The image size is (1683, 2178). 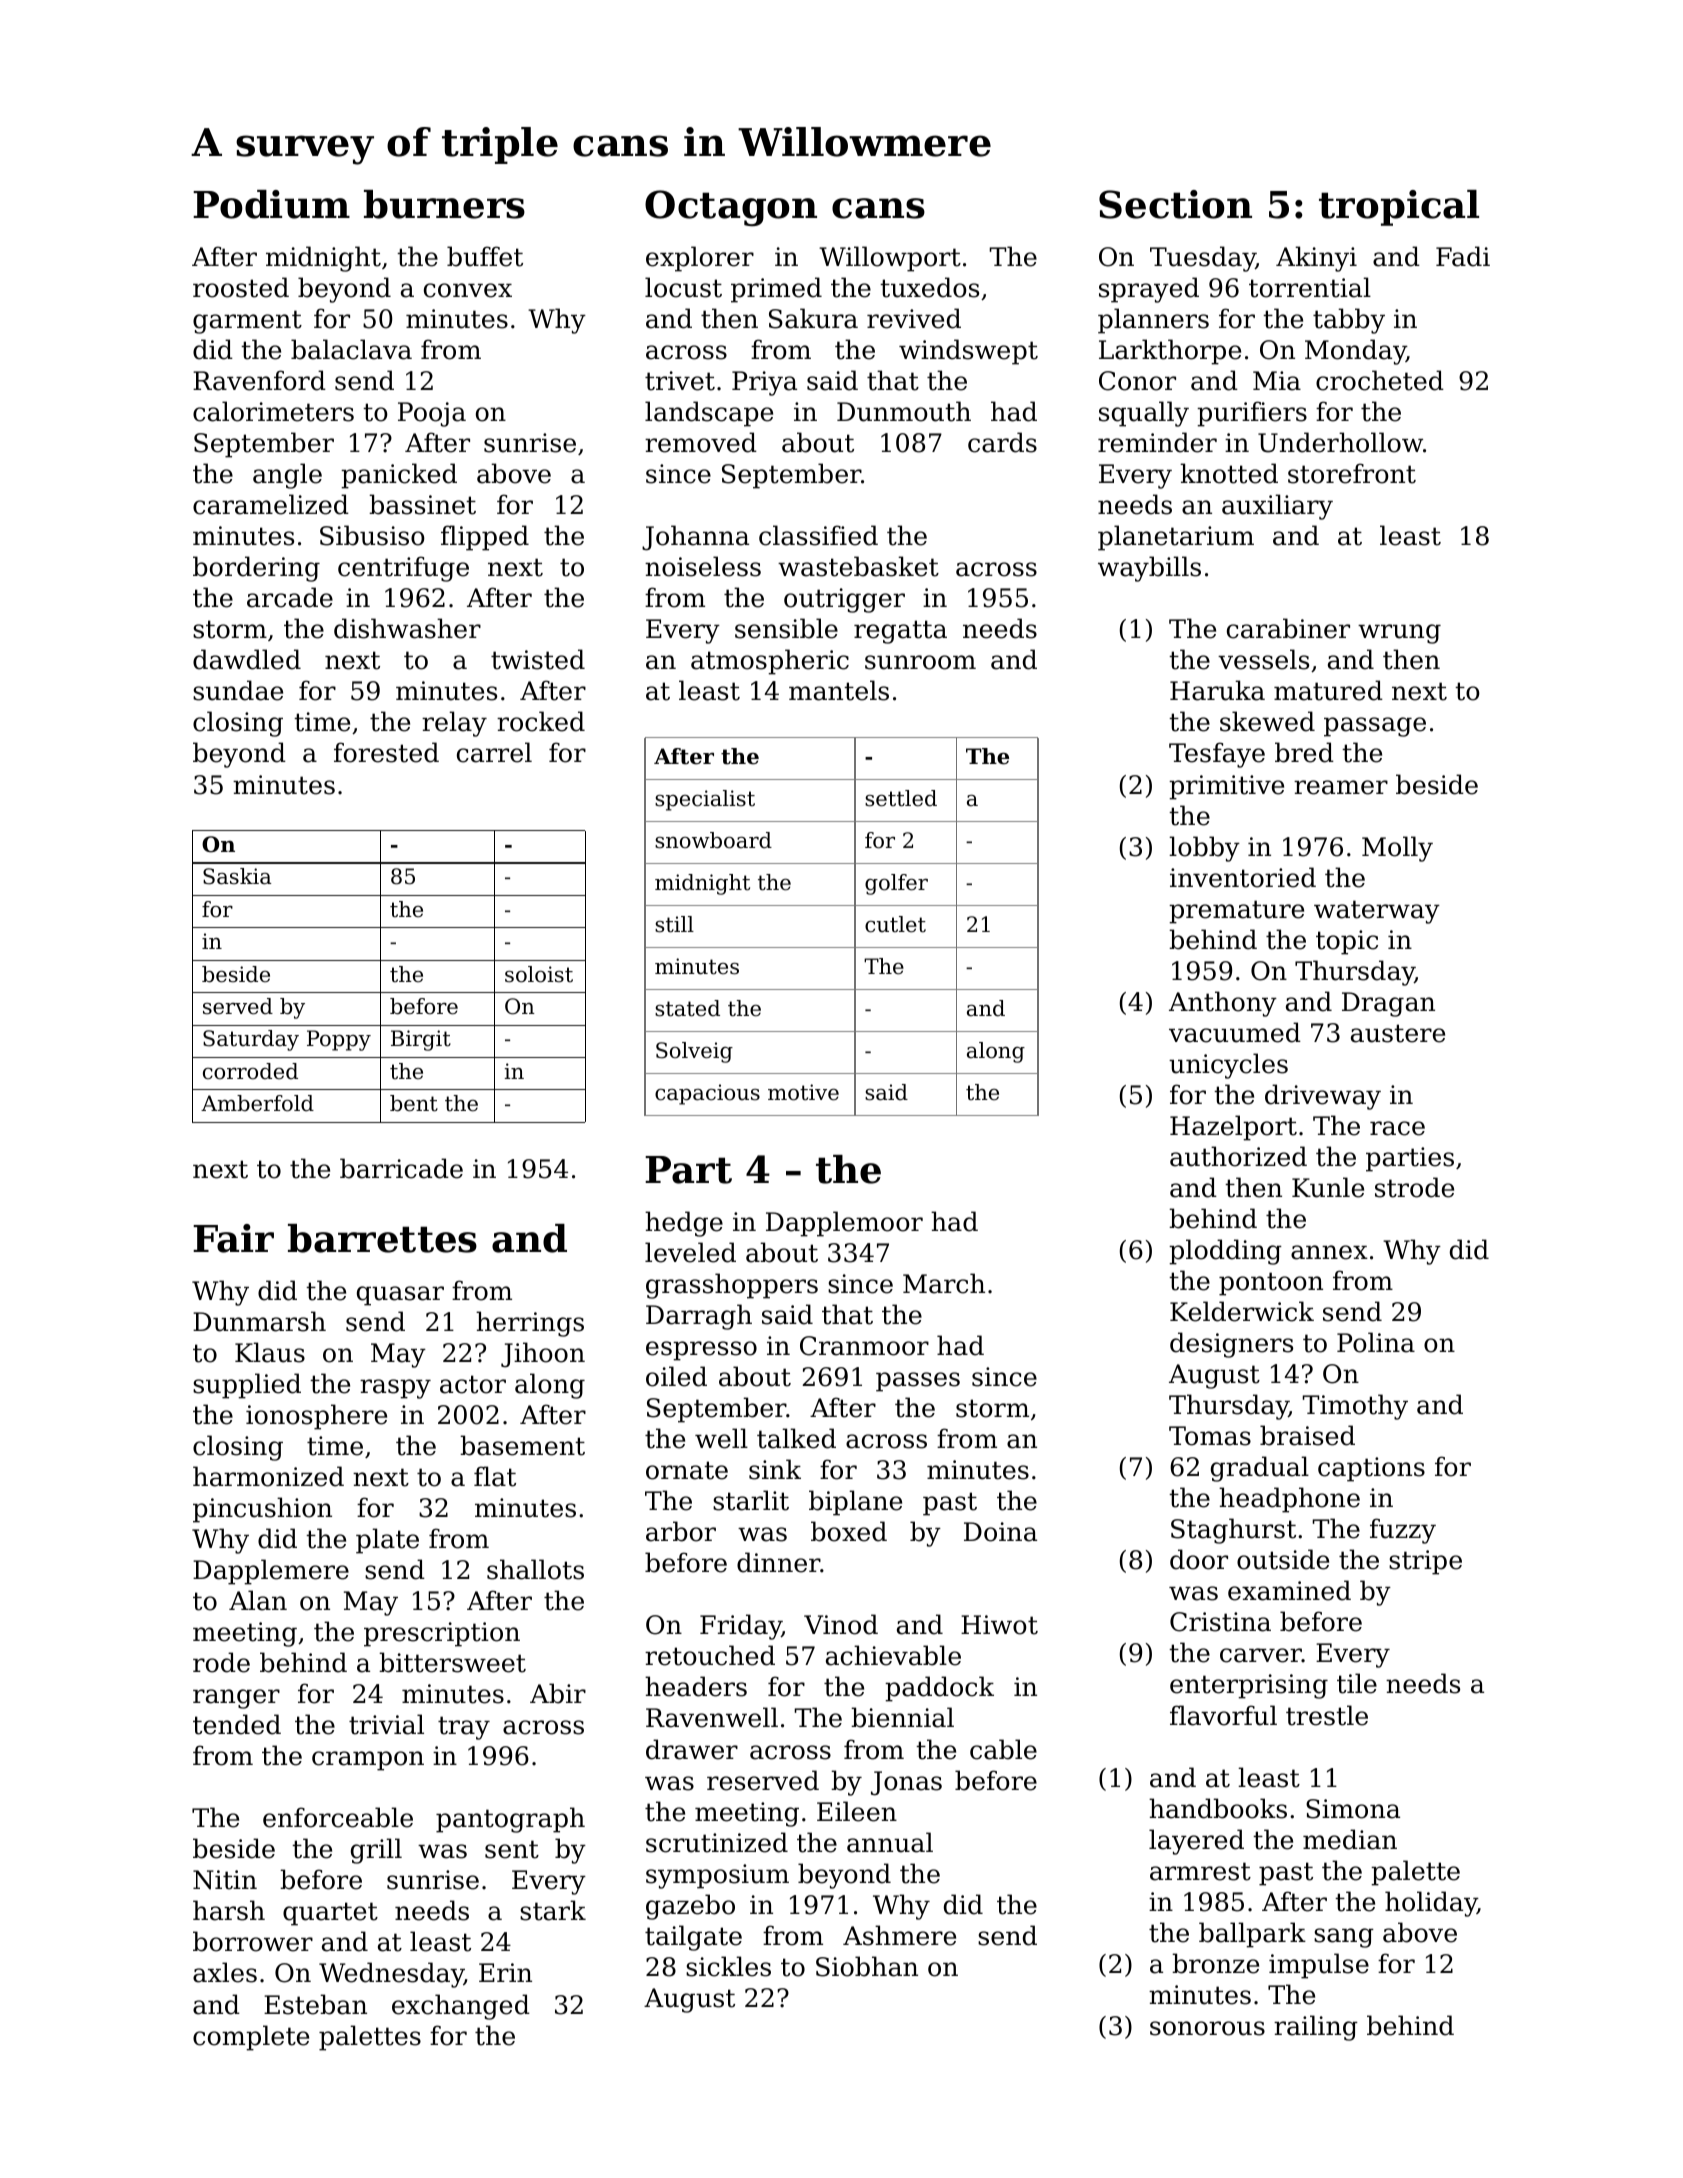 What do you see at coordinates (731, 208) in the page?
I see `Octagon` at bounding box center [731, 208].
